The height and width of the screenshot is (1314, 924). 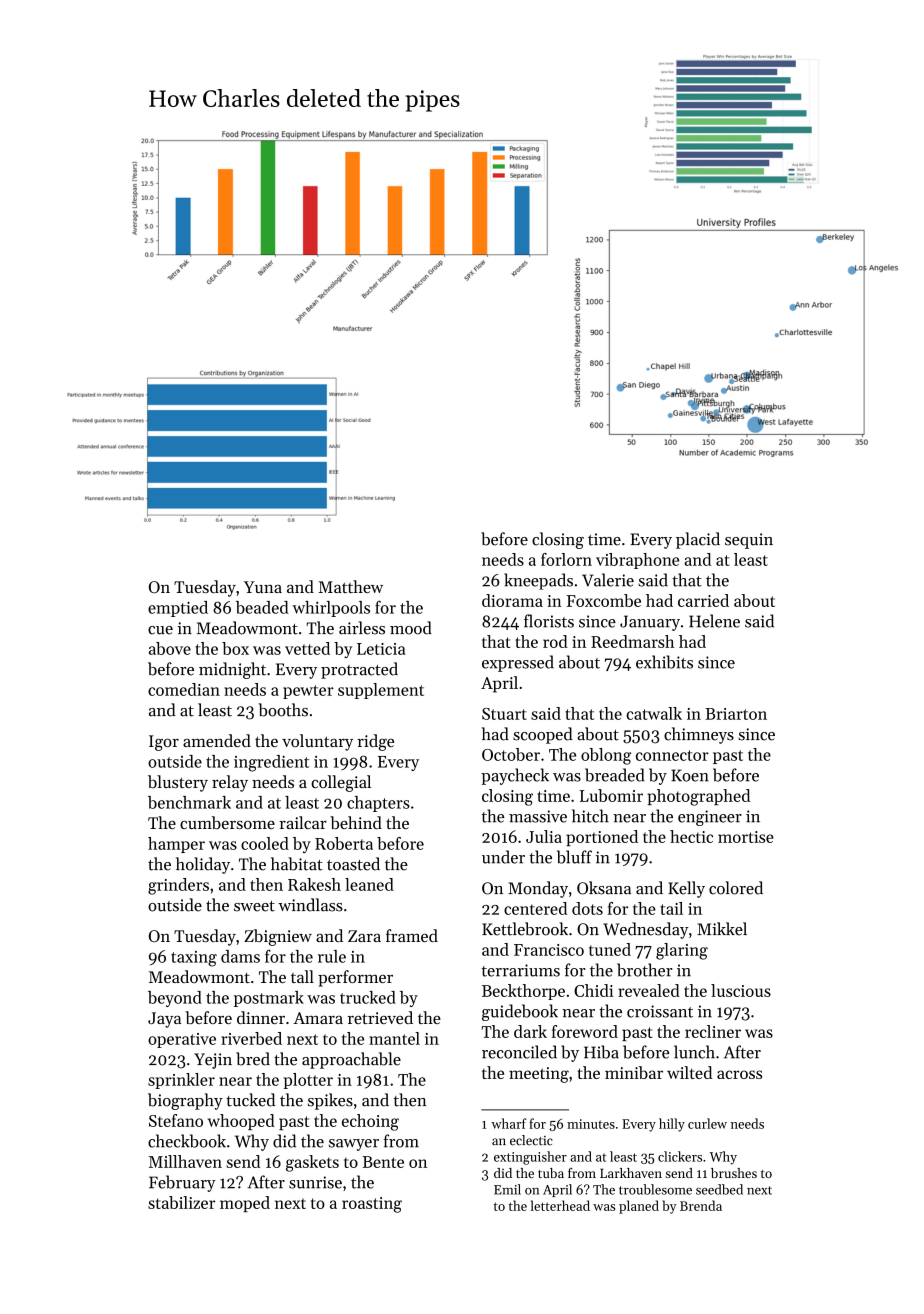 What do you see at coordinates (184, 689) in the screenshot?
I see `comedian` at bounding box center [184, 689].
